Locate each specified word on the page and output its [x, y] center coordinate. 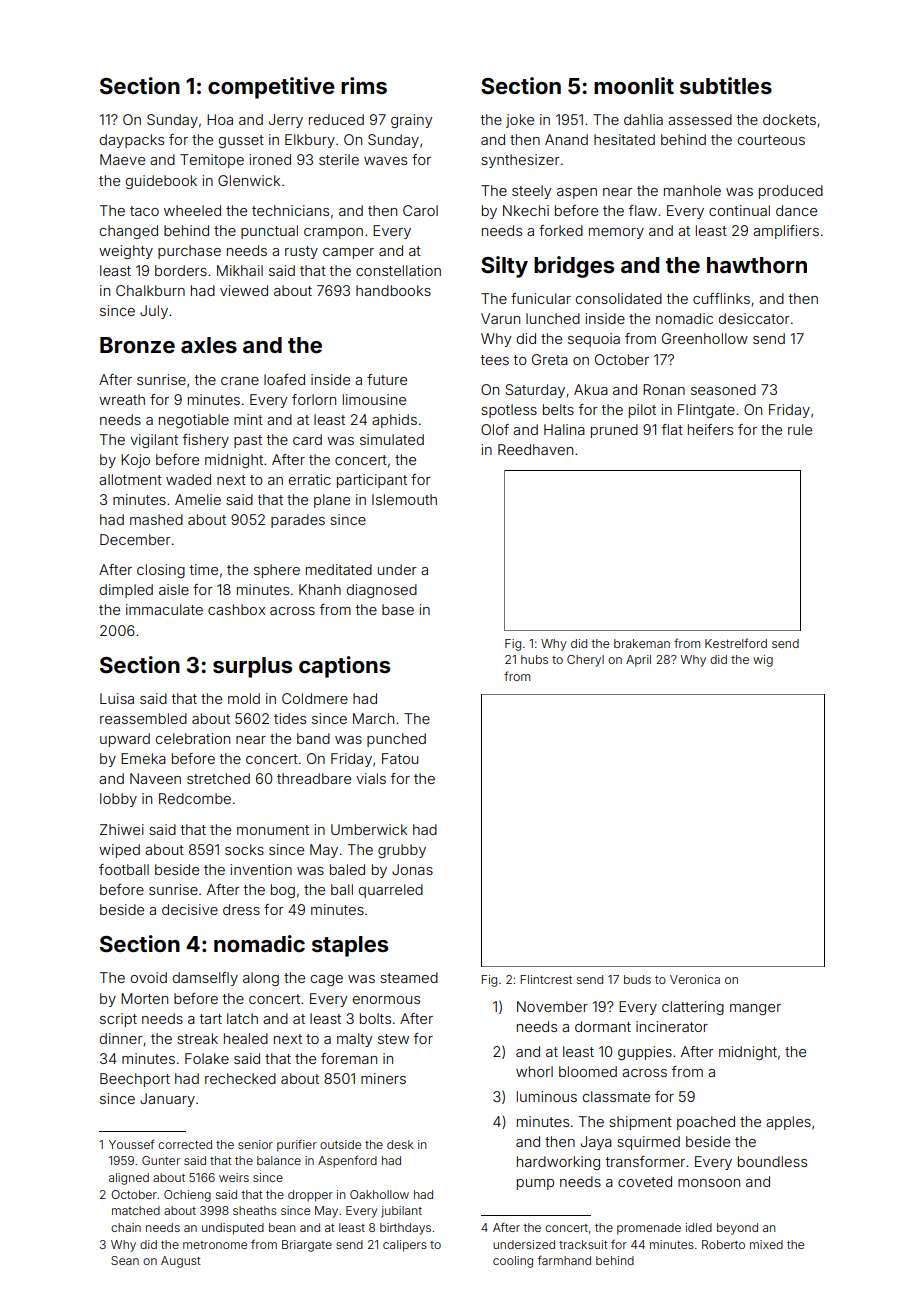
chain [126, 1227]
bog [283, 891]
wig [763, 661]
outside [340, 1144]
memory [616, 233]
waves [385, 161]
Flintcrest [546, 979]
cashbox [236, 609]
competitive [271, 88]
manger [755, 1009]
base [398, 609]
